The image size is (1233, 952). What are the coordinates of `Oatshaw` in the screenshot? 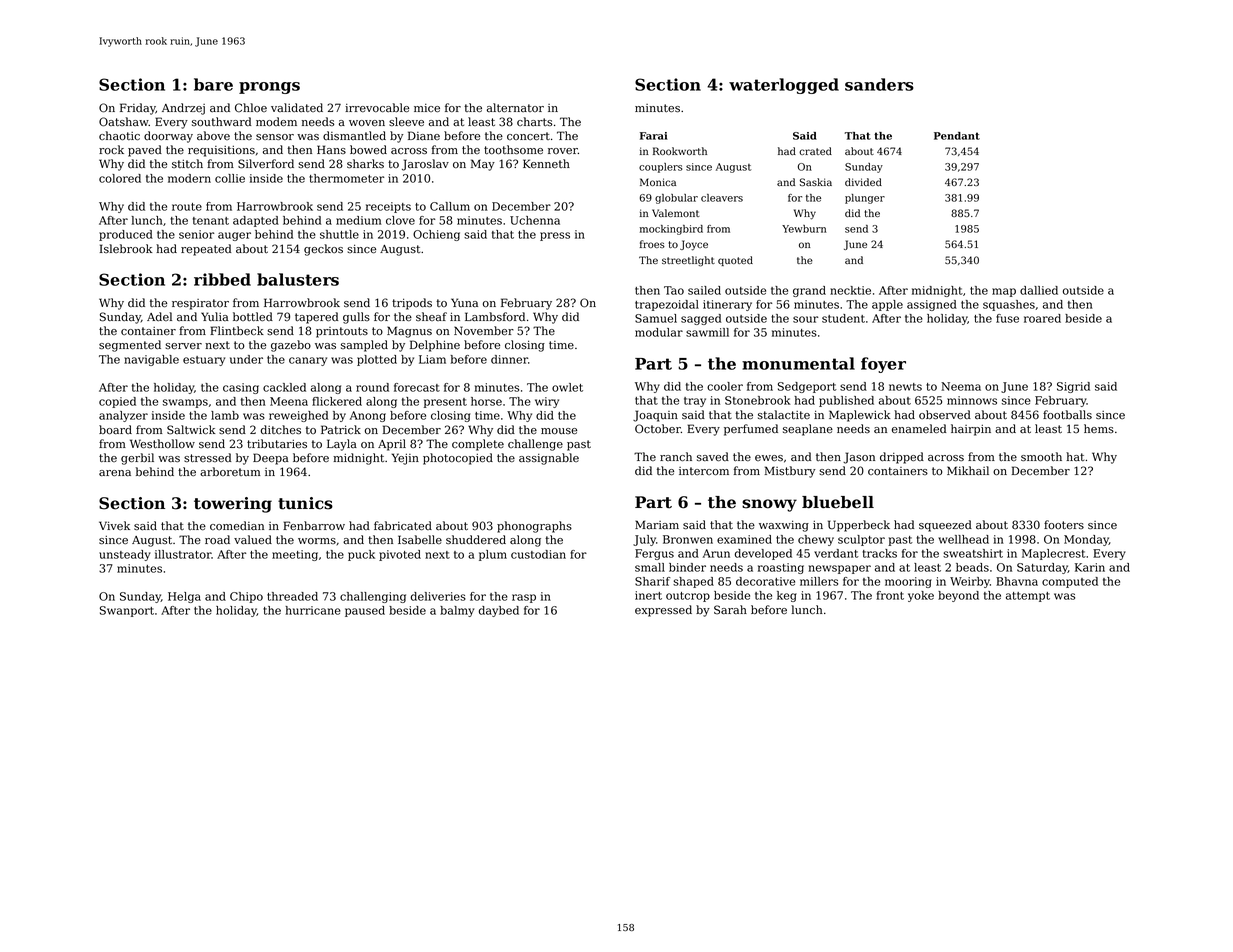 It's located at (124, 122).
